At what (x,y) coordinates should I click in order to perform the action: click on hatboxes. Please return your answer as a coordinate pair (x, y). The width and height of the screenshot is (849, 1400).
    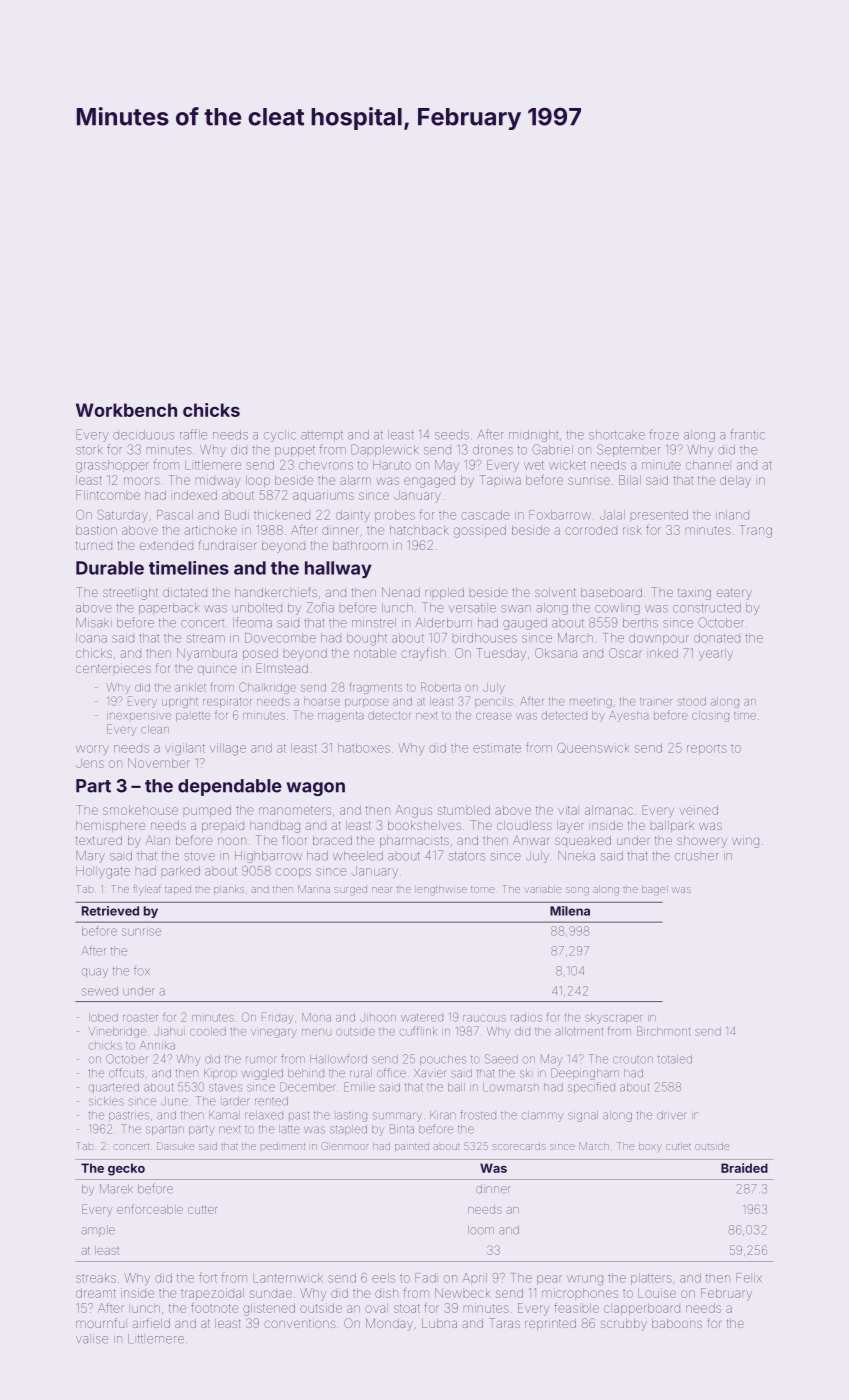
    Looking at the image, I should click on (364, 748).
